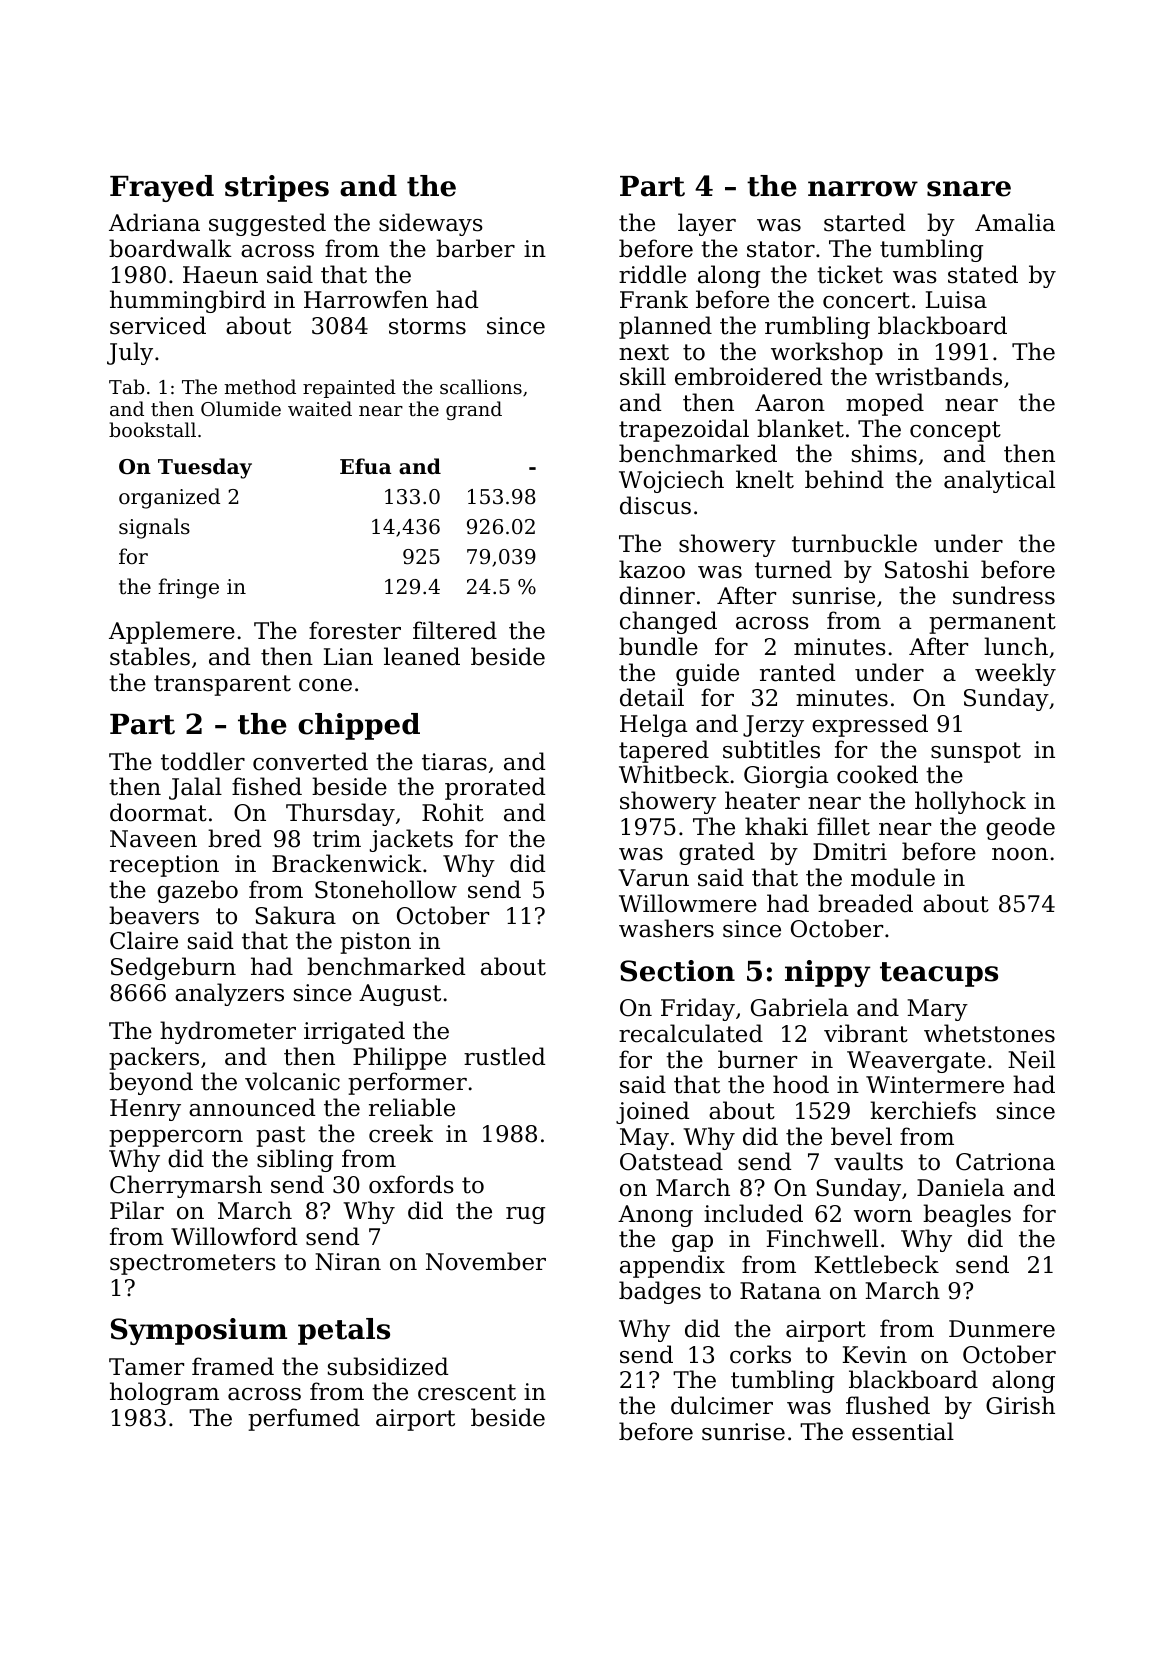  What do you see at coordinates (854, 543) in the page?
I see `turnbuckle` at bounding box center [854, 543].
